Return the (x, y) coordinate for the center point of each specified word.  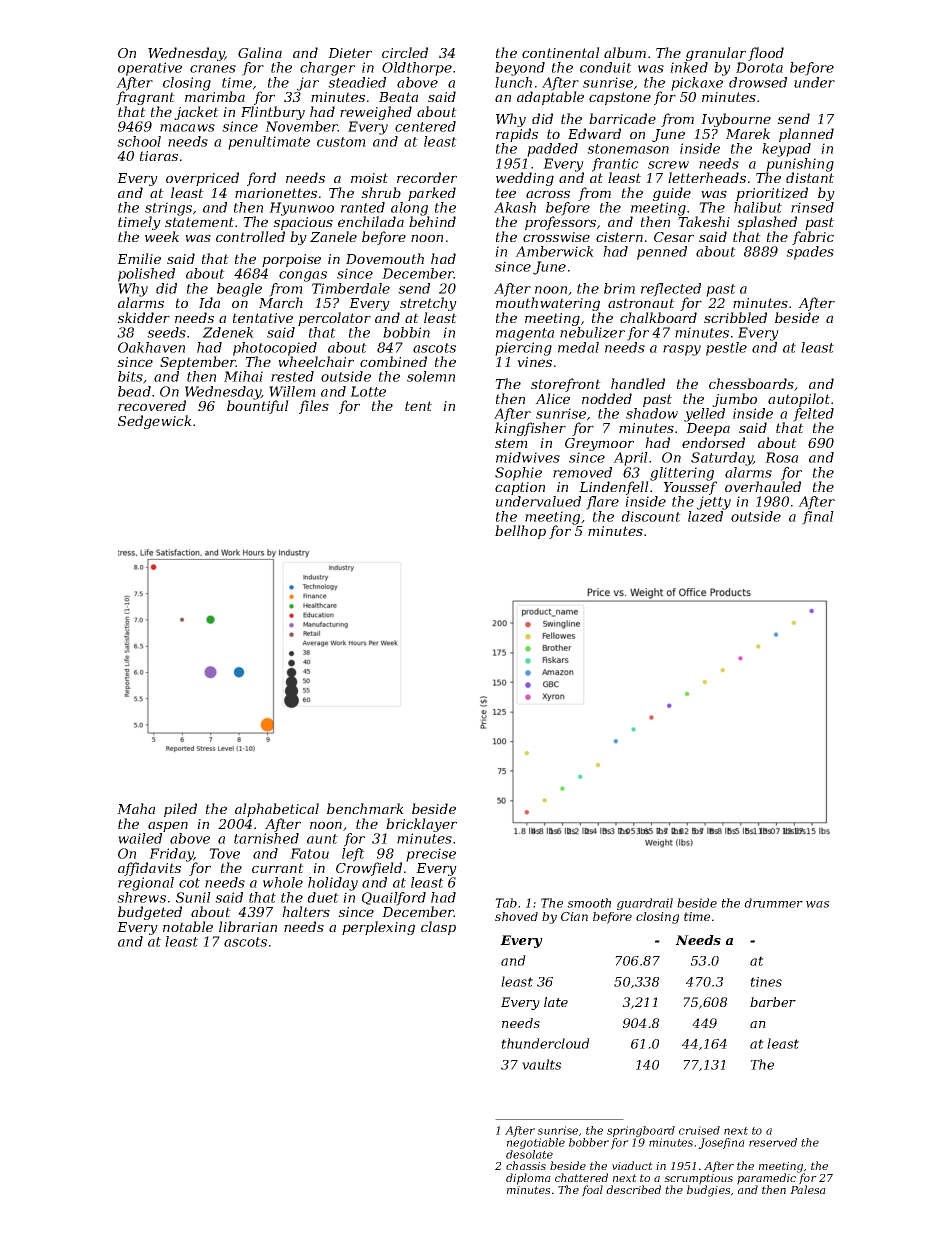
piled (180, 810)
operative (150, 69)
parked (432, 194)
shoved (516, 916)
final (818, 518)
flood (766, 54)
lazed (705, 516)
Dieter (350, 53)
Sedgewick (155, 422)
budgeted (150, 913)
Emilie (139, 258)
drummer (773, 903)
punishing (800, 165)
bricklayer (421, 825)
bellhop (520, 532)
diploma (528, 1179)
